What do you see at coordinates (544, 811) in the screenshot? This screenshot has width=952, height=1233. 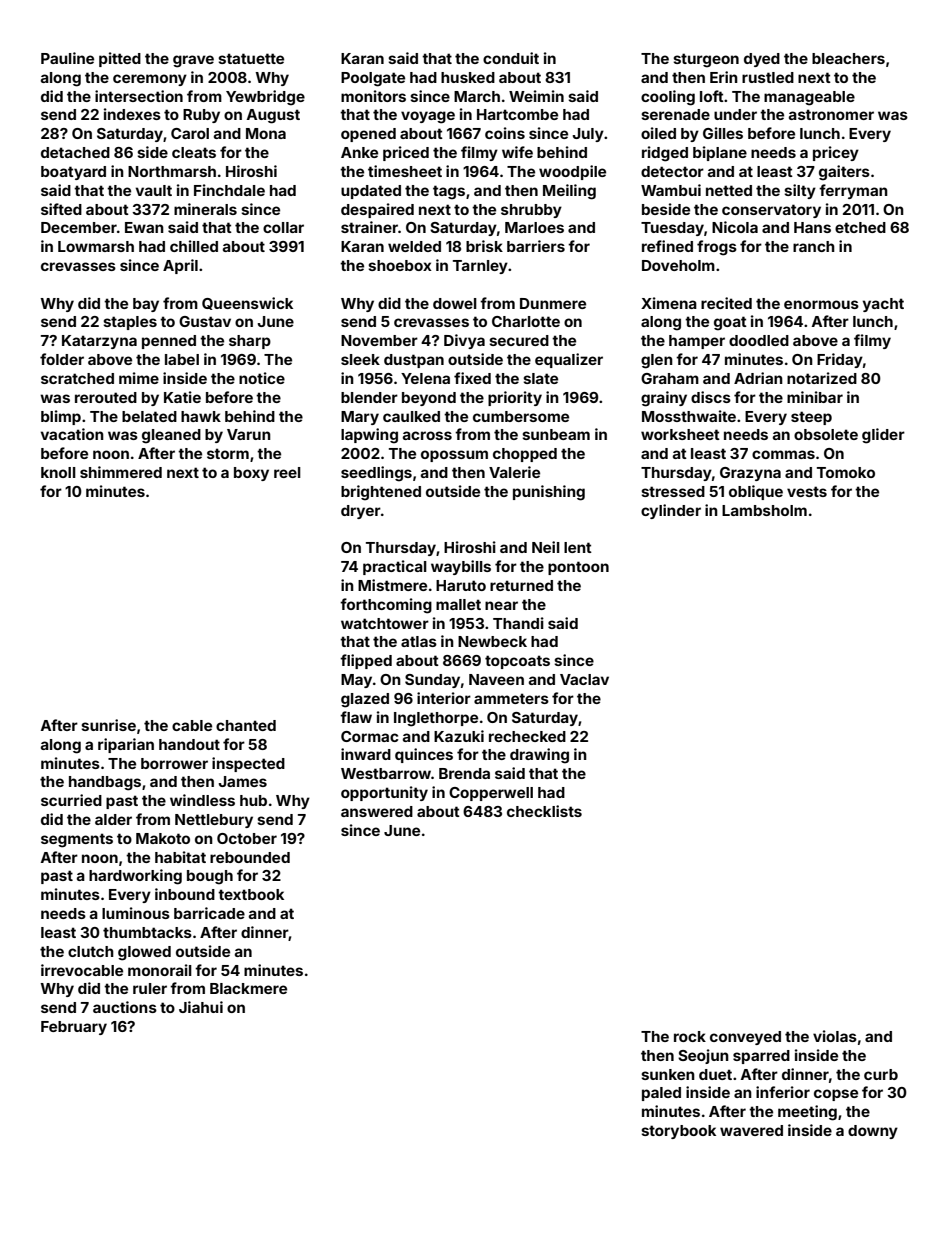 I see `checklists` at bounding box center [544, 811].
